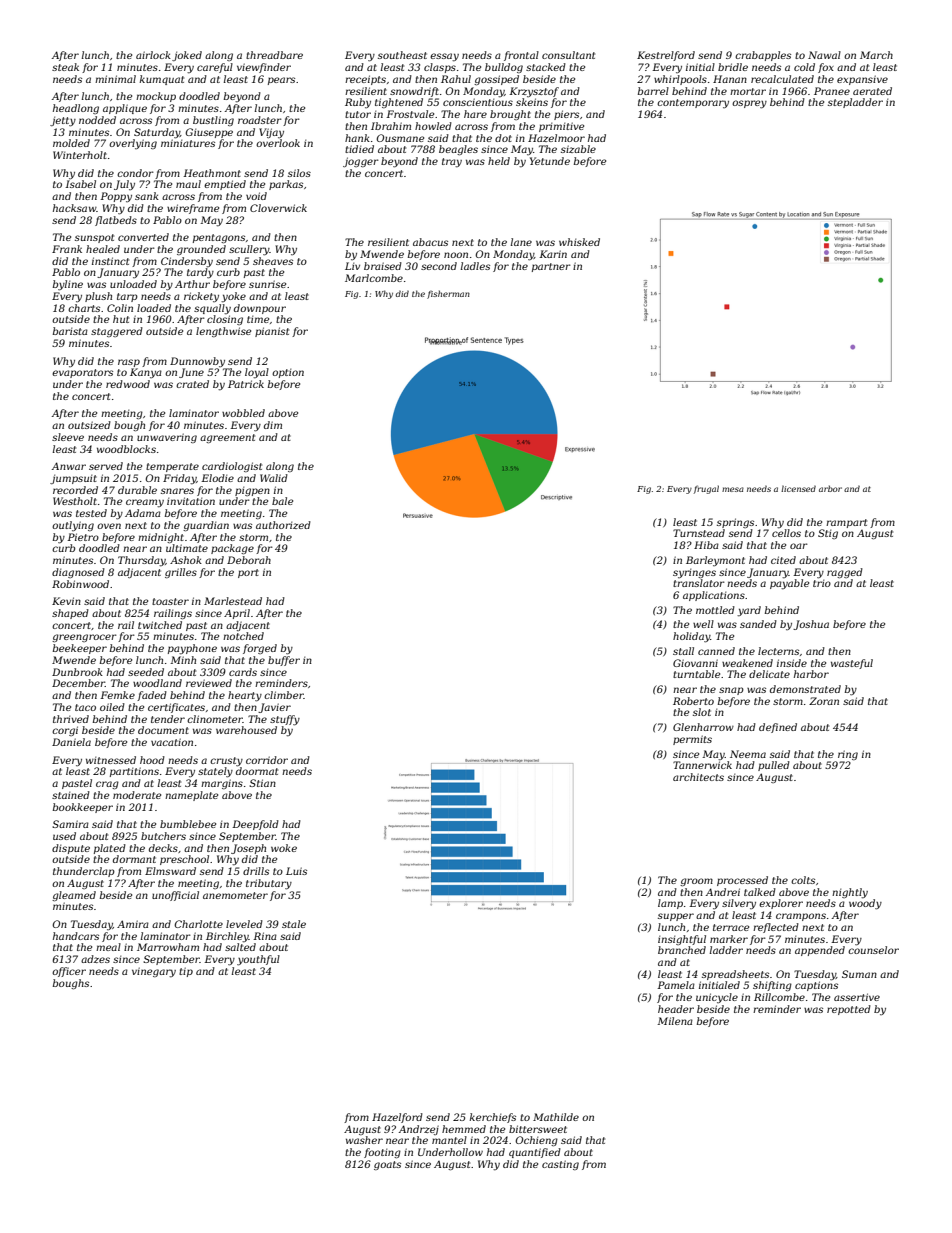 The width and height of the screenshot is (952, 1233). Describe the element at coordinates (763, 56) in the screenshot. I see `crabapples` at that location.
